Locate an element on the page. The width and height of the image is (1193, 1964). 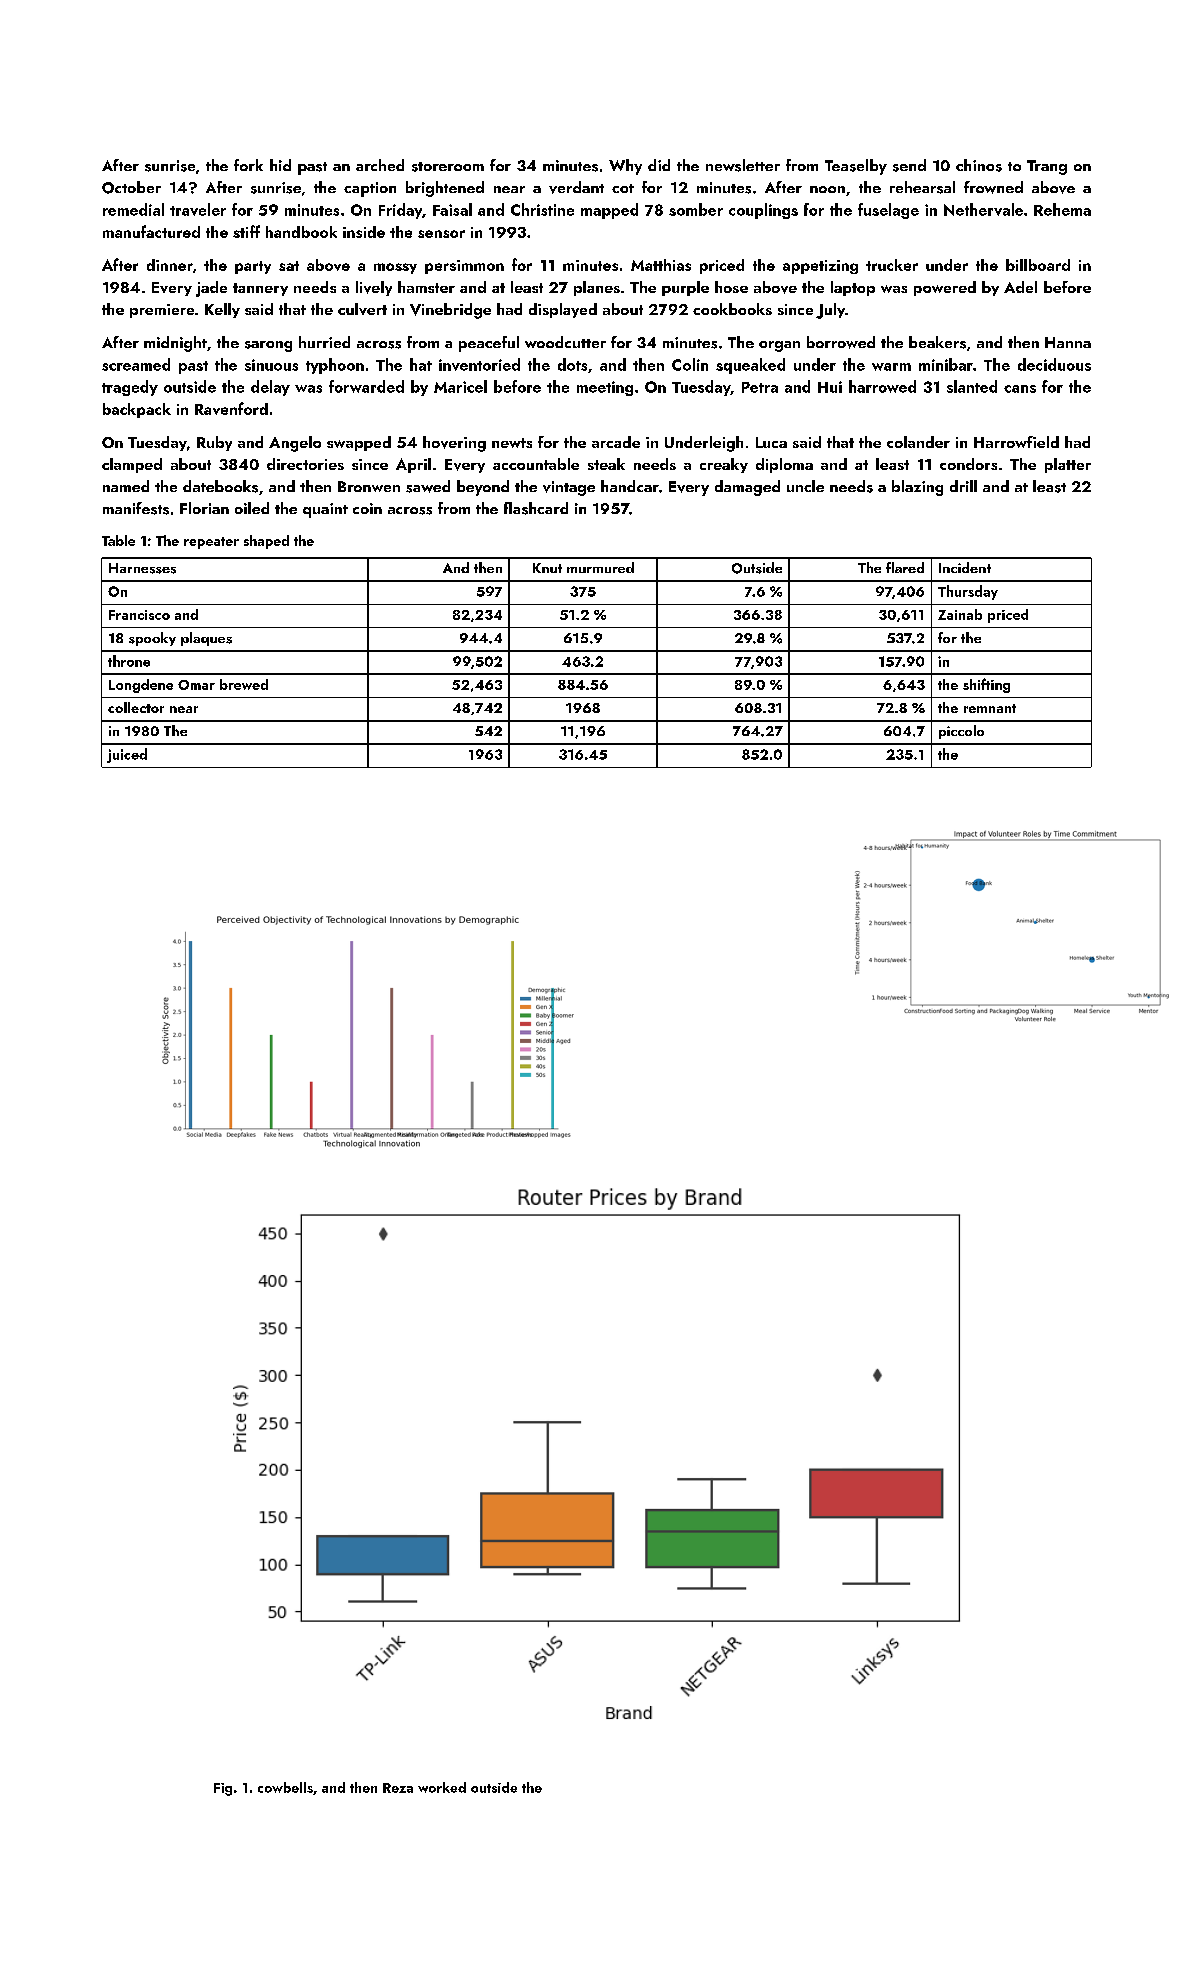
juiced is located at coordinates (127, 755).
